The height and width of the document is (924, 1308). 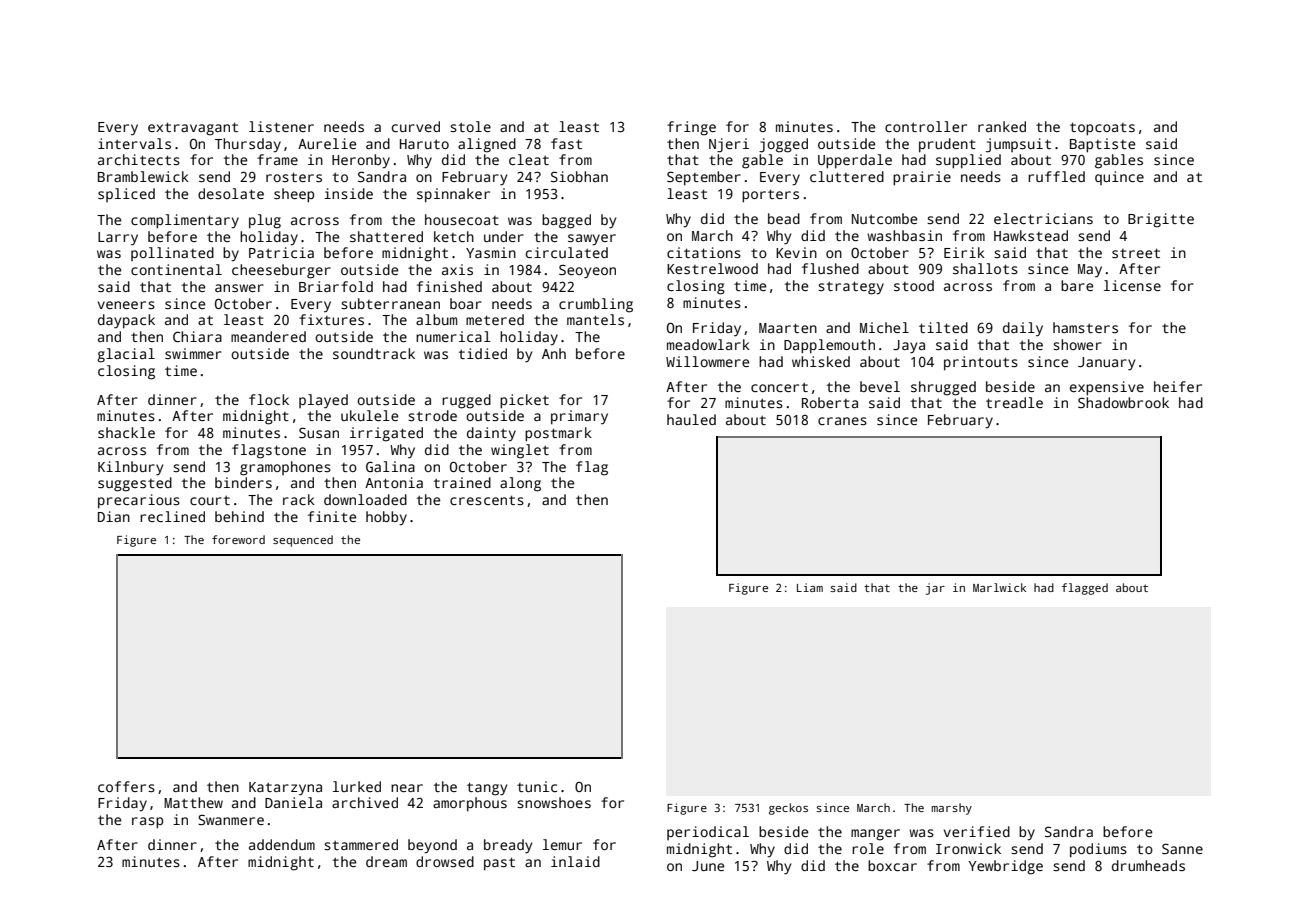 What do you see at coordinates (964, 252) in the document?
I see `Eirik` at bounding box center [964, 252].
